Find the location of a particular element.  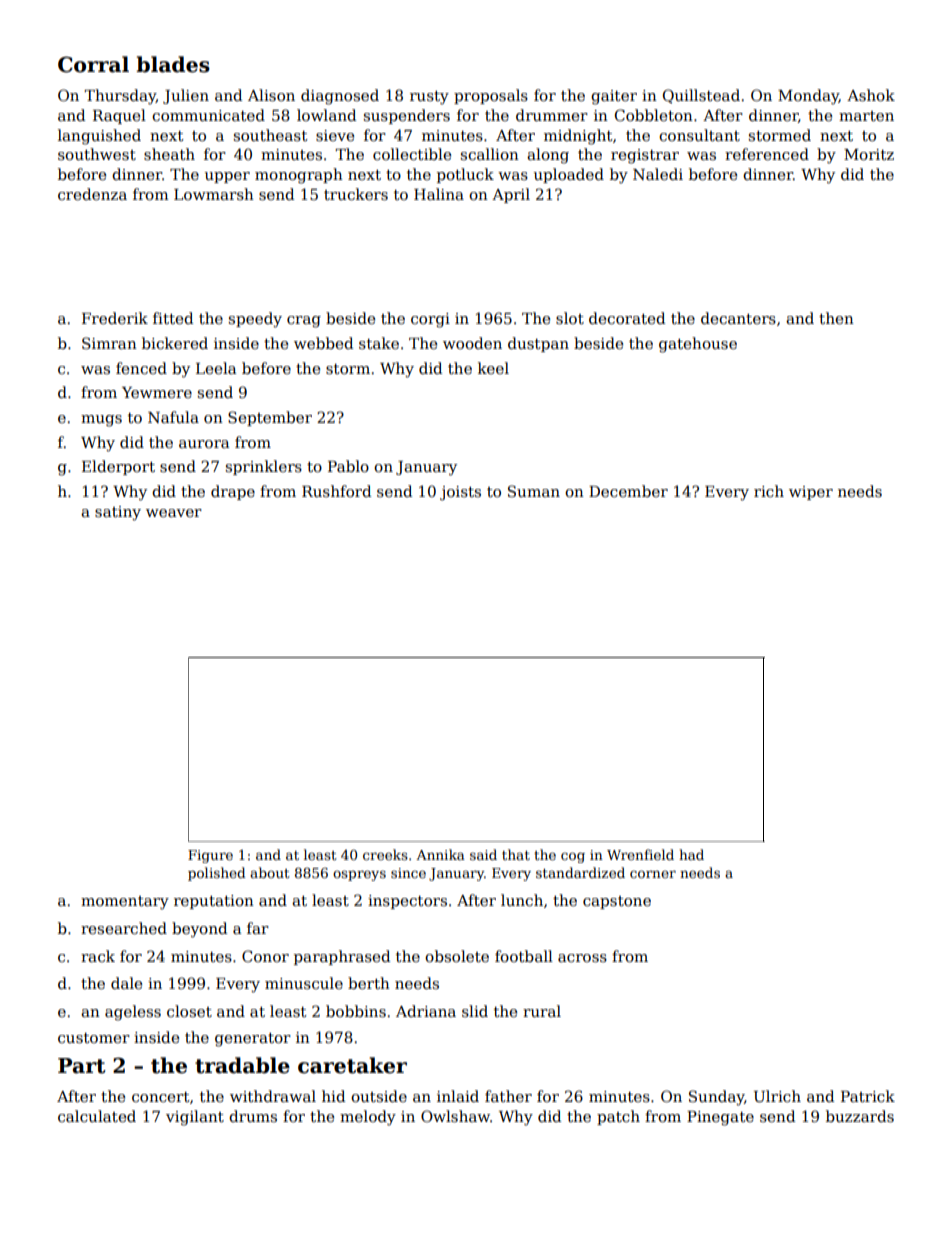

Monday is located at coordinates (808, 97).
